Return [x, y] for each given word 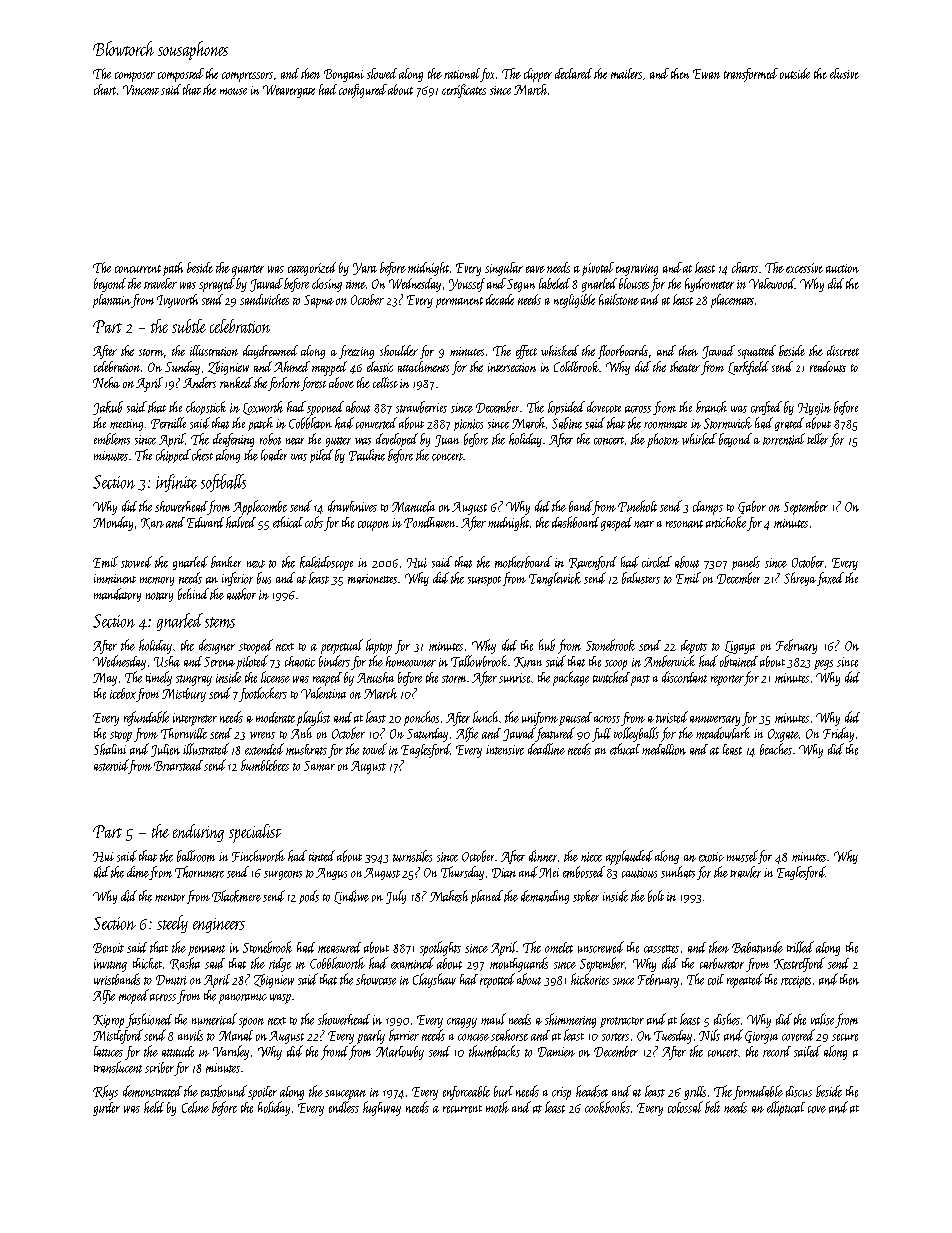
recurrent [462, 1109]
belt [712, 1107]
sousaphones [193, 50]
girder [106, 1109]
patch [260, 424]
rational [462, 73]
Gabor [752, 507]
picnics [468, 425]
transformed [751, 75]
